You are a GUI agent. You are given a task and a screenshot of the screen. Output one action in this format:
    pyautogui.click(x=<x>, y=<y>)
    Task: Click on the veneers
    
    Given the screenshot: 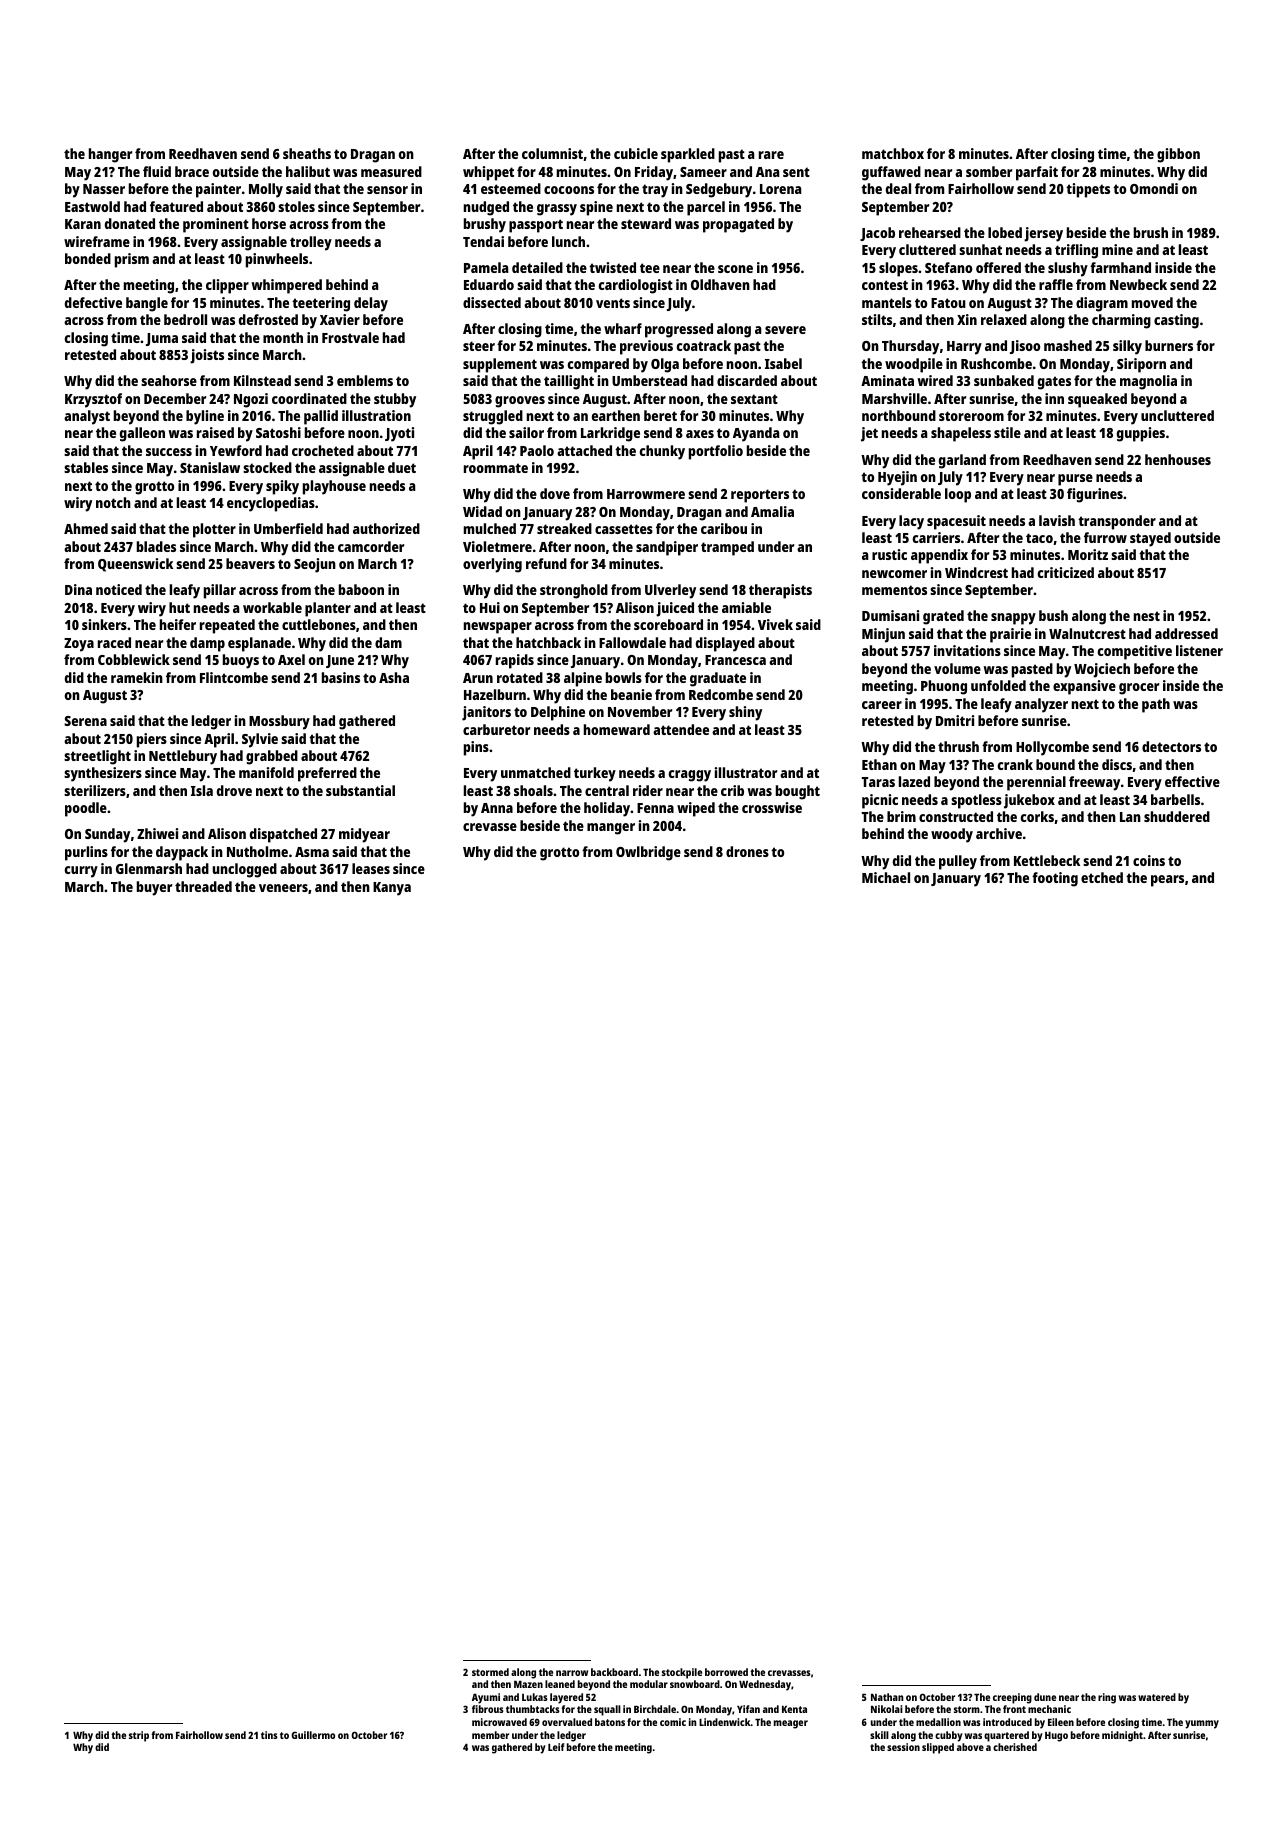 What is the action you would take?
    pyautogui.click(x=283, y=888)
